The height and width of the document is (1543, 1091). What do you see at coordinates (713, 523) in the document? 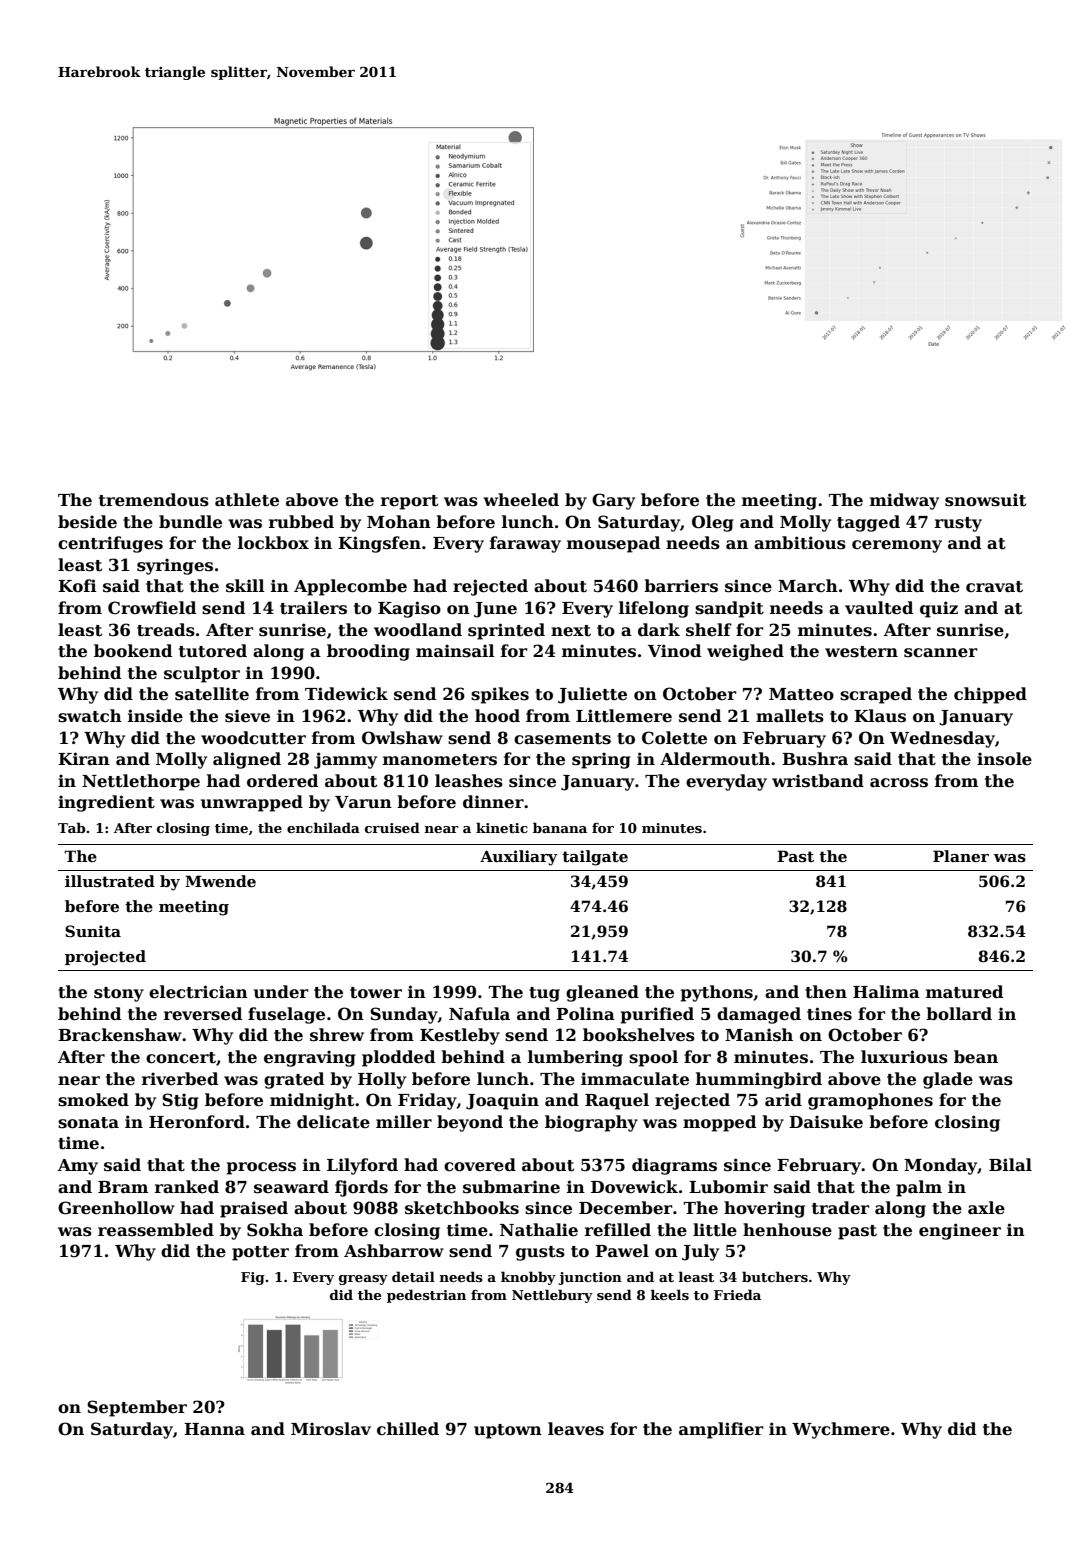
I see `Oleg` at bounding box center [713, 523].
